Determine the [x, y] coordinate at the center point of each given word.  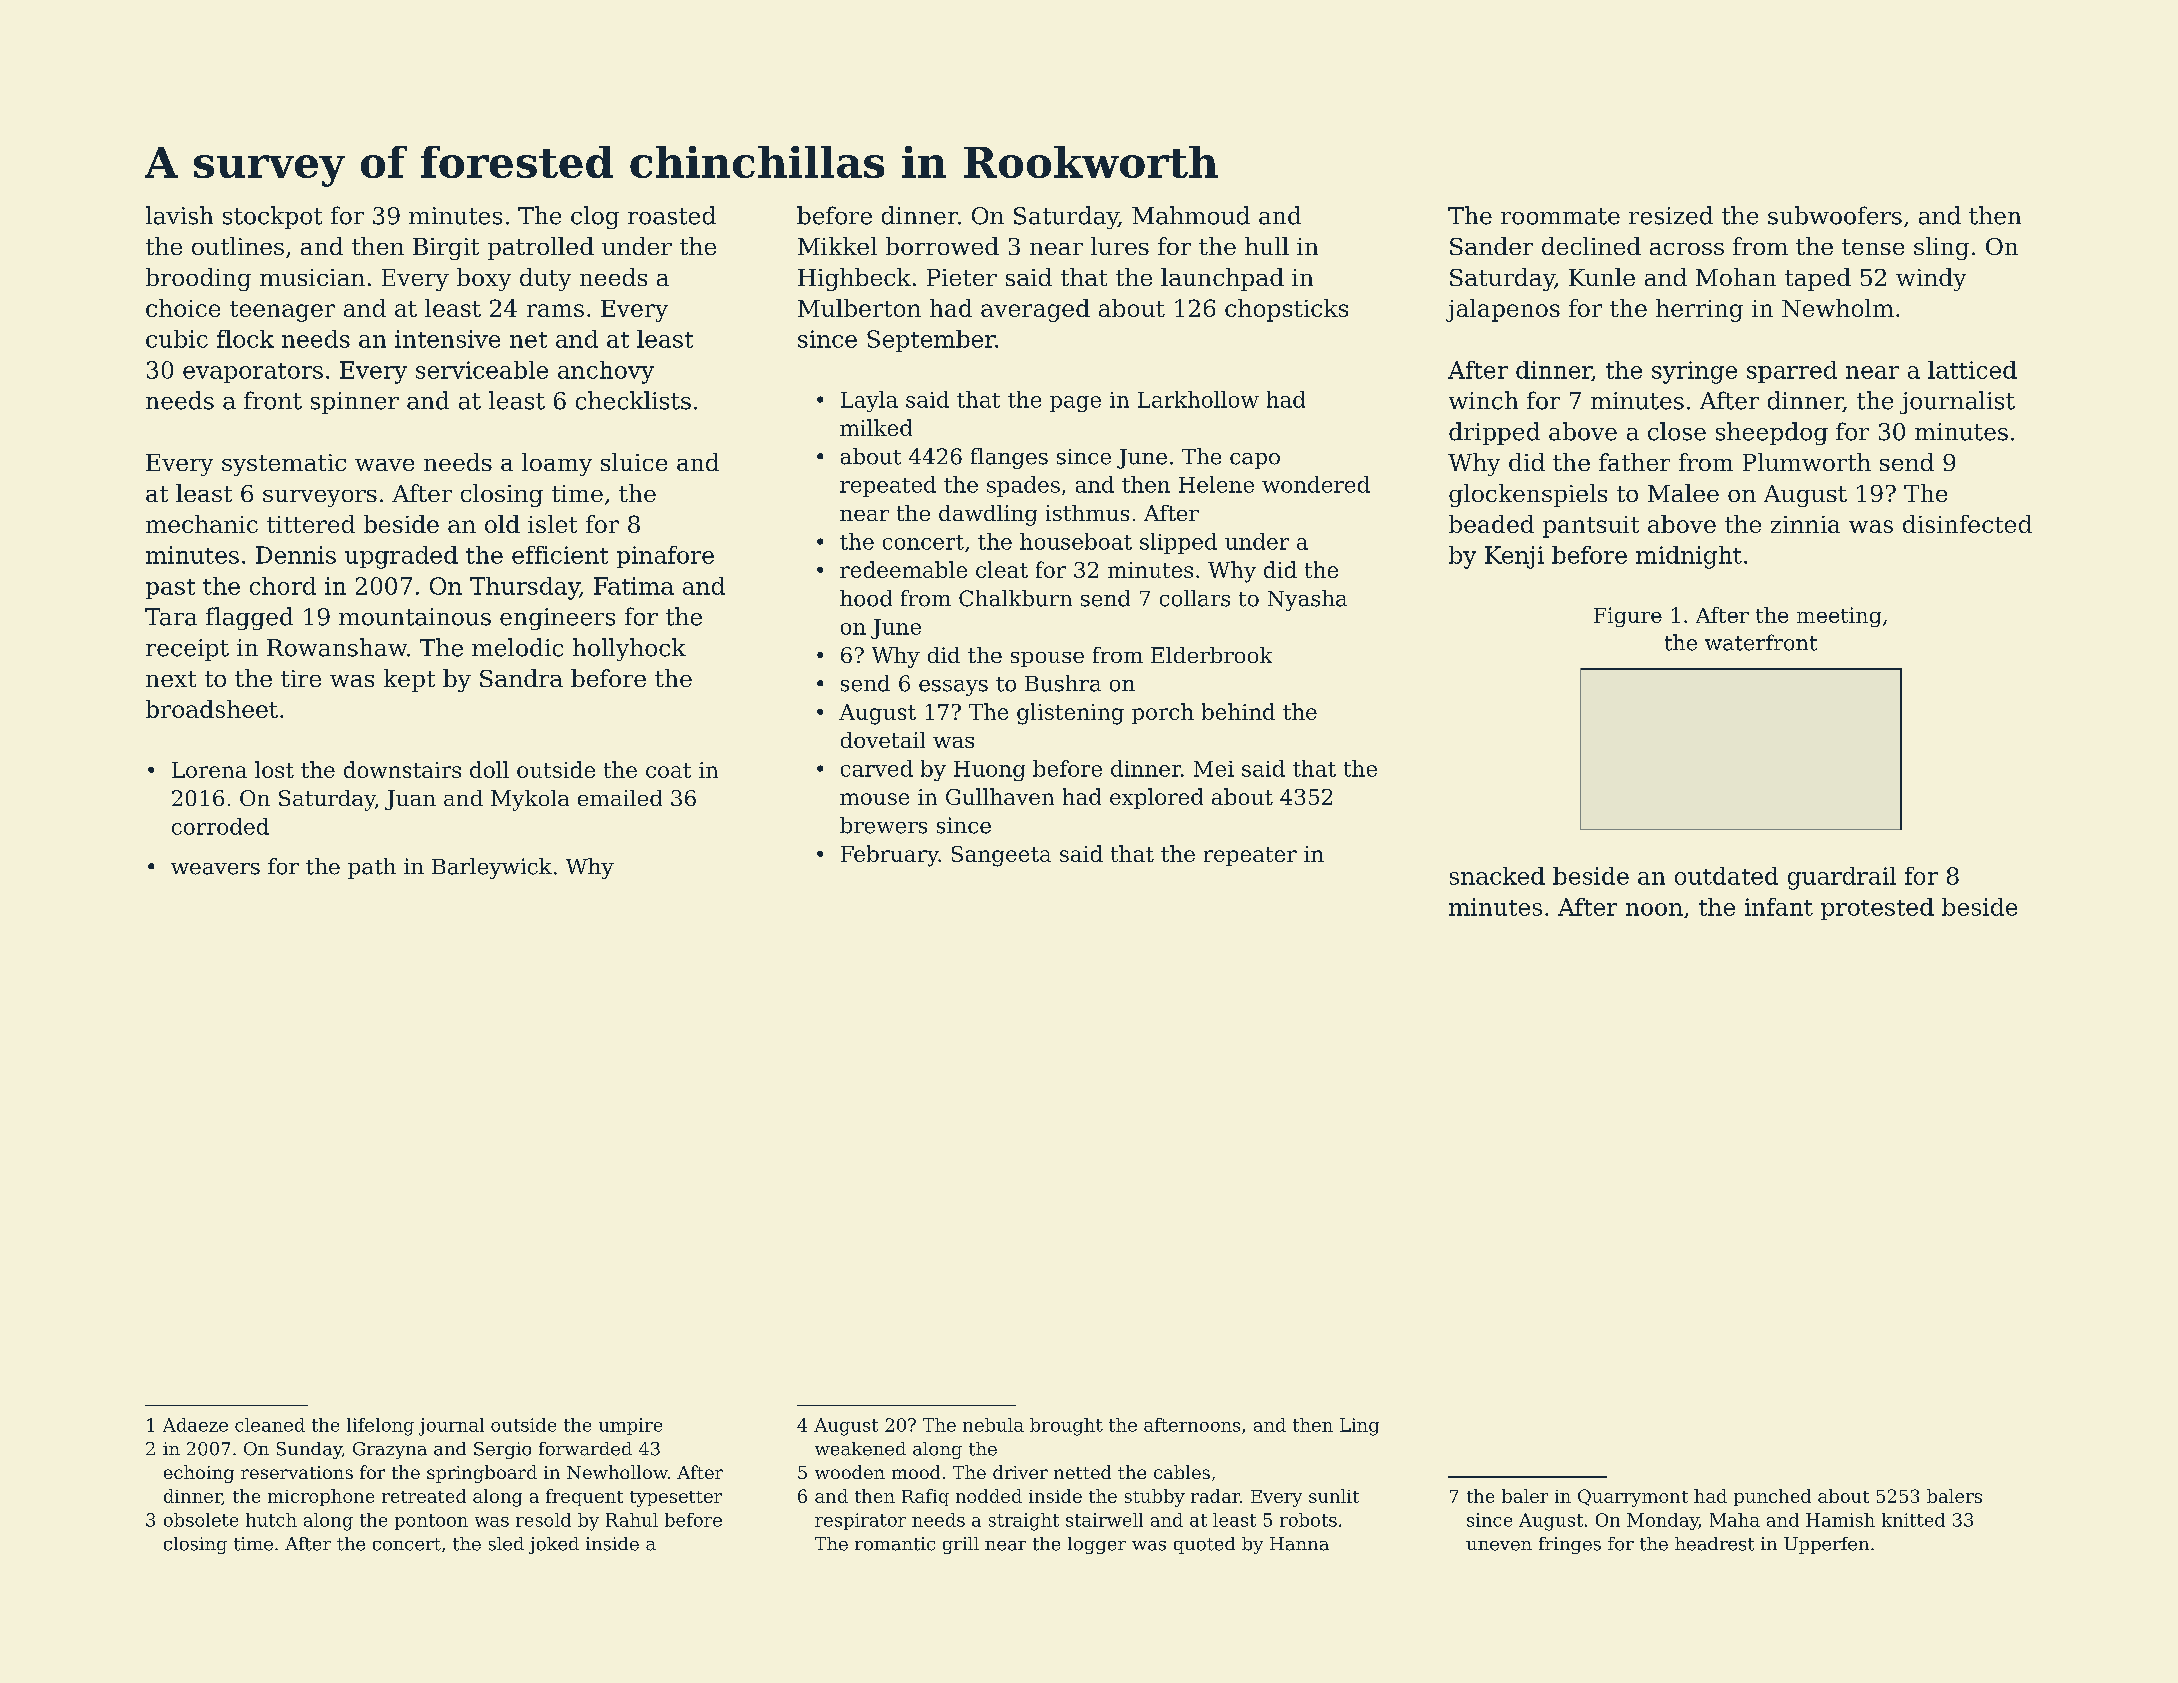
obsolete [201, 1520]
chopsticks [1286, 310]
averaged [1035, 310]
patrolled [541, 248]
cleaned [270, 1425]
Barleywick [492, 868]
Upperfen [1826, 1545]
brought [1066, 1427]
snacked [1497, 876]
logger [1097, 1545]
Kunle [1602, 277]
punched [1772, 1497]
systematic [284, 465]
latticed [1972, 370]
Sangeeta [1001, 856]
